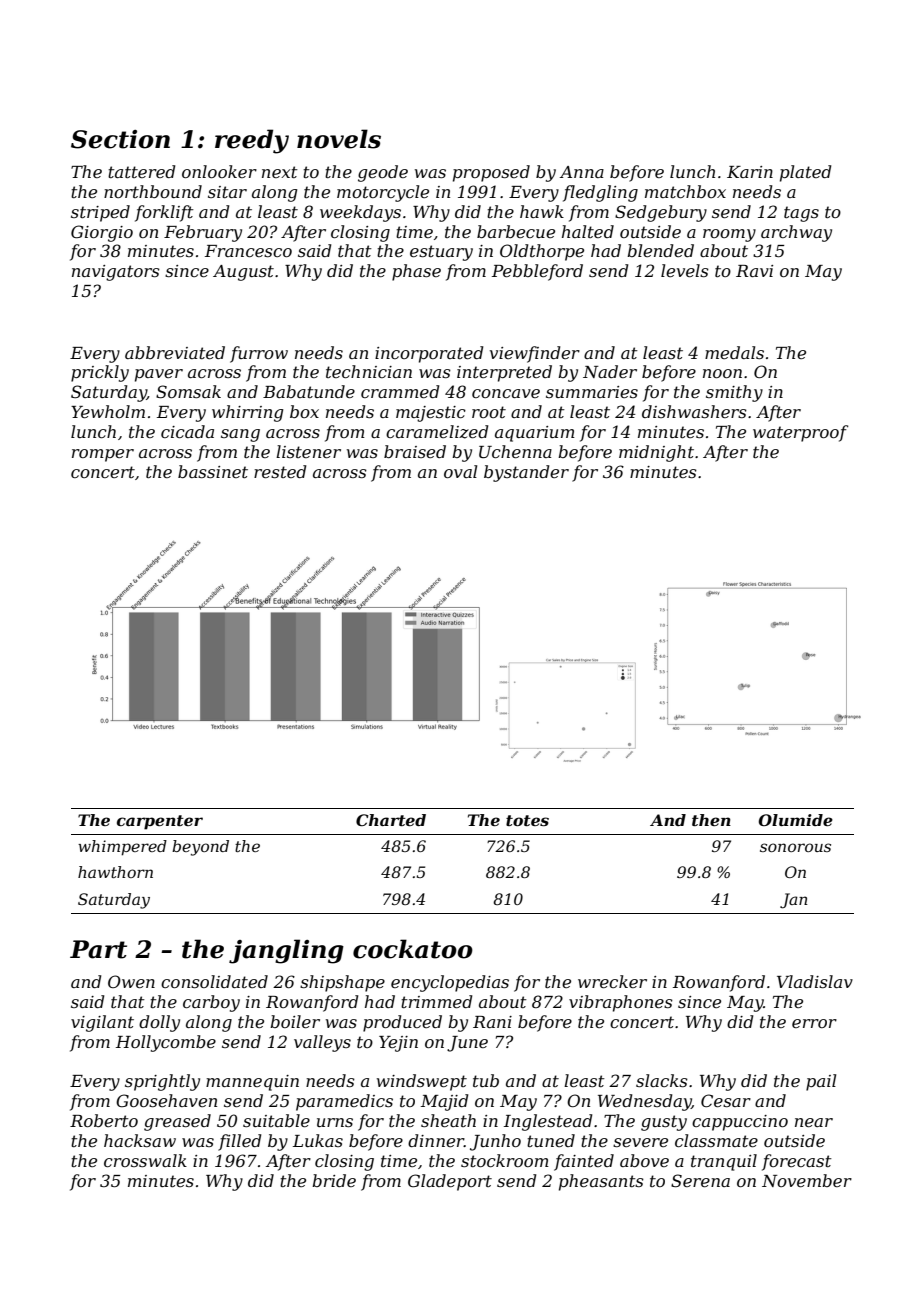 The width and height of the image is (924, 1308). Describe the element at coordinates (535, 434) in the image. I see `aquarium` at that location.
